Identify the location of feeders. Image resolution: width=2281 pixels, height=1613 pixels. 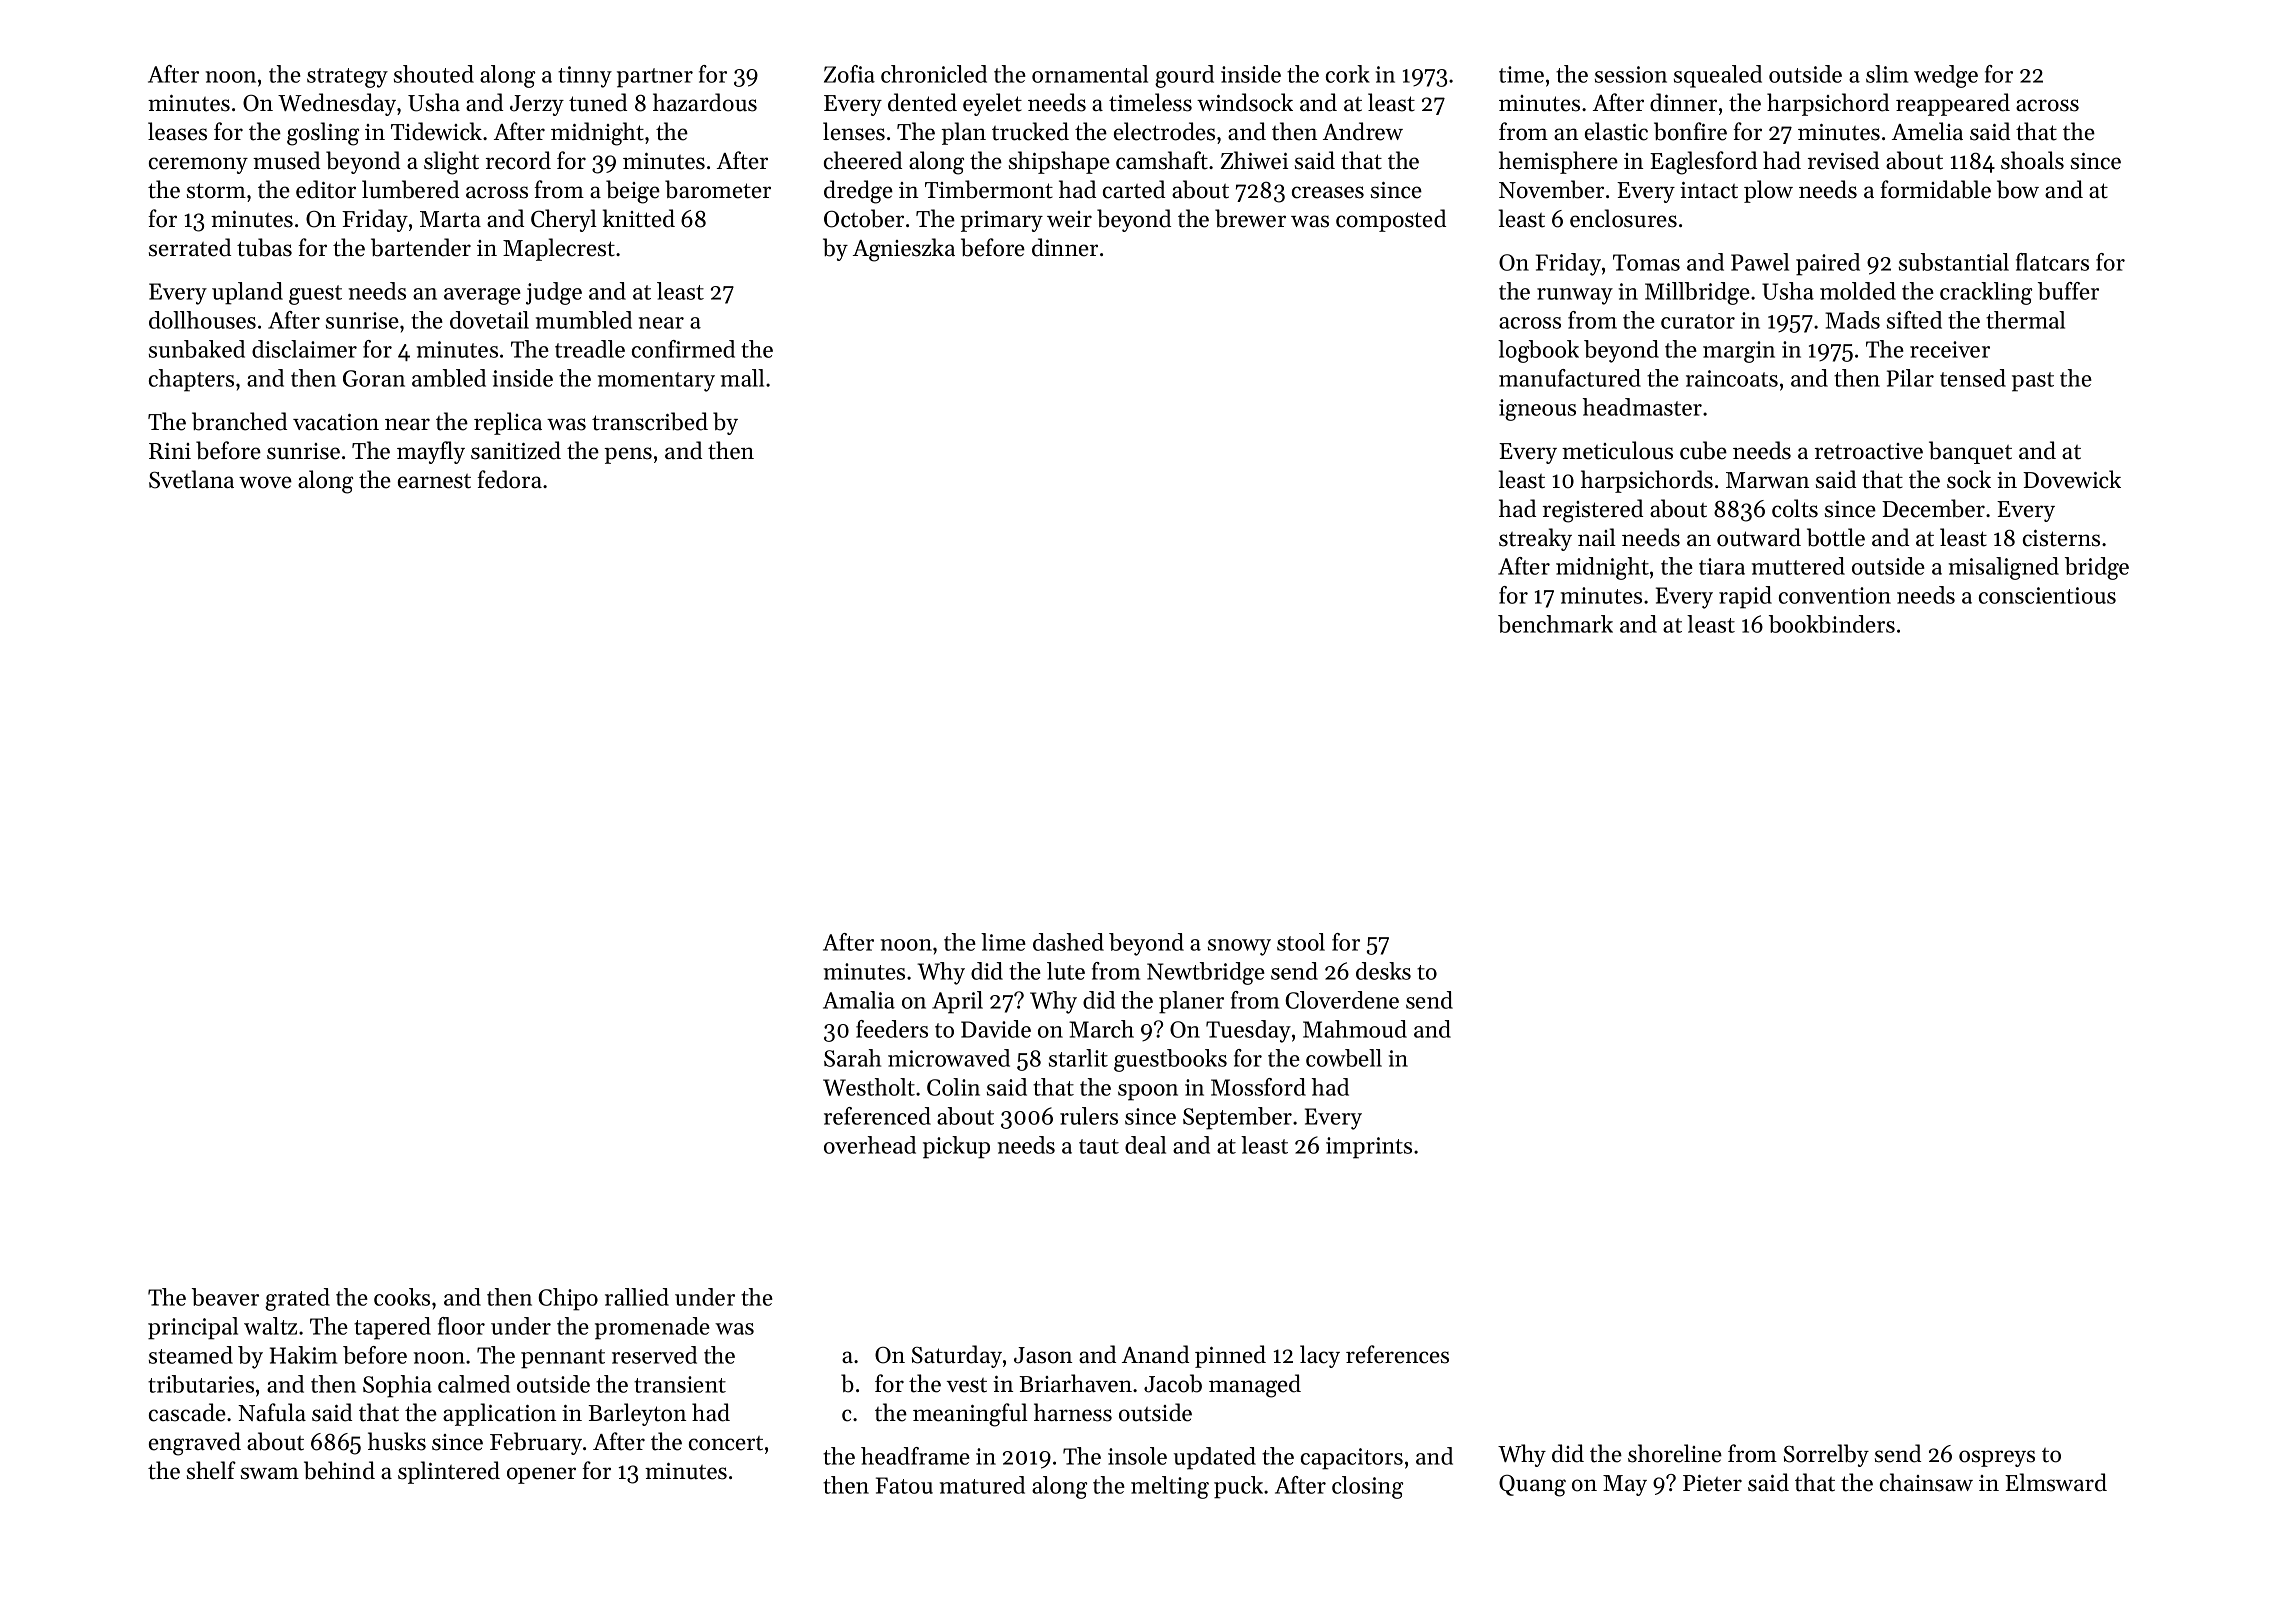
(892, 1029).
